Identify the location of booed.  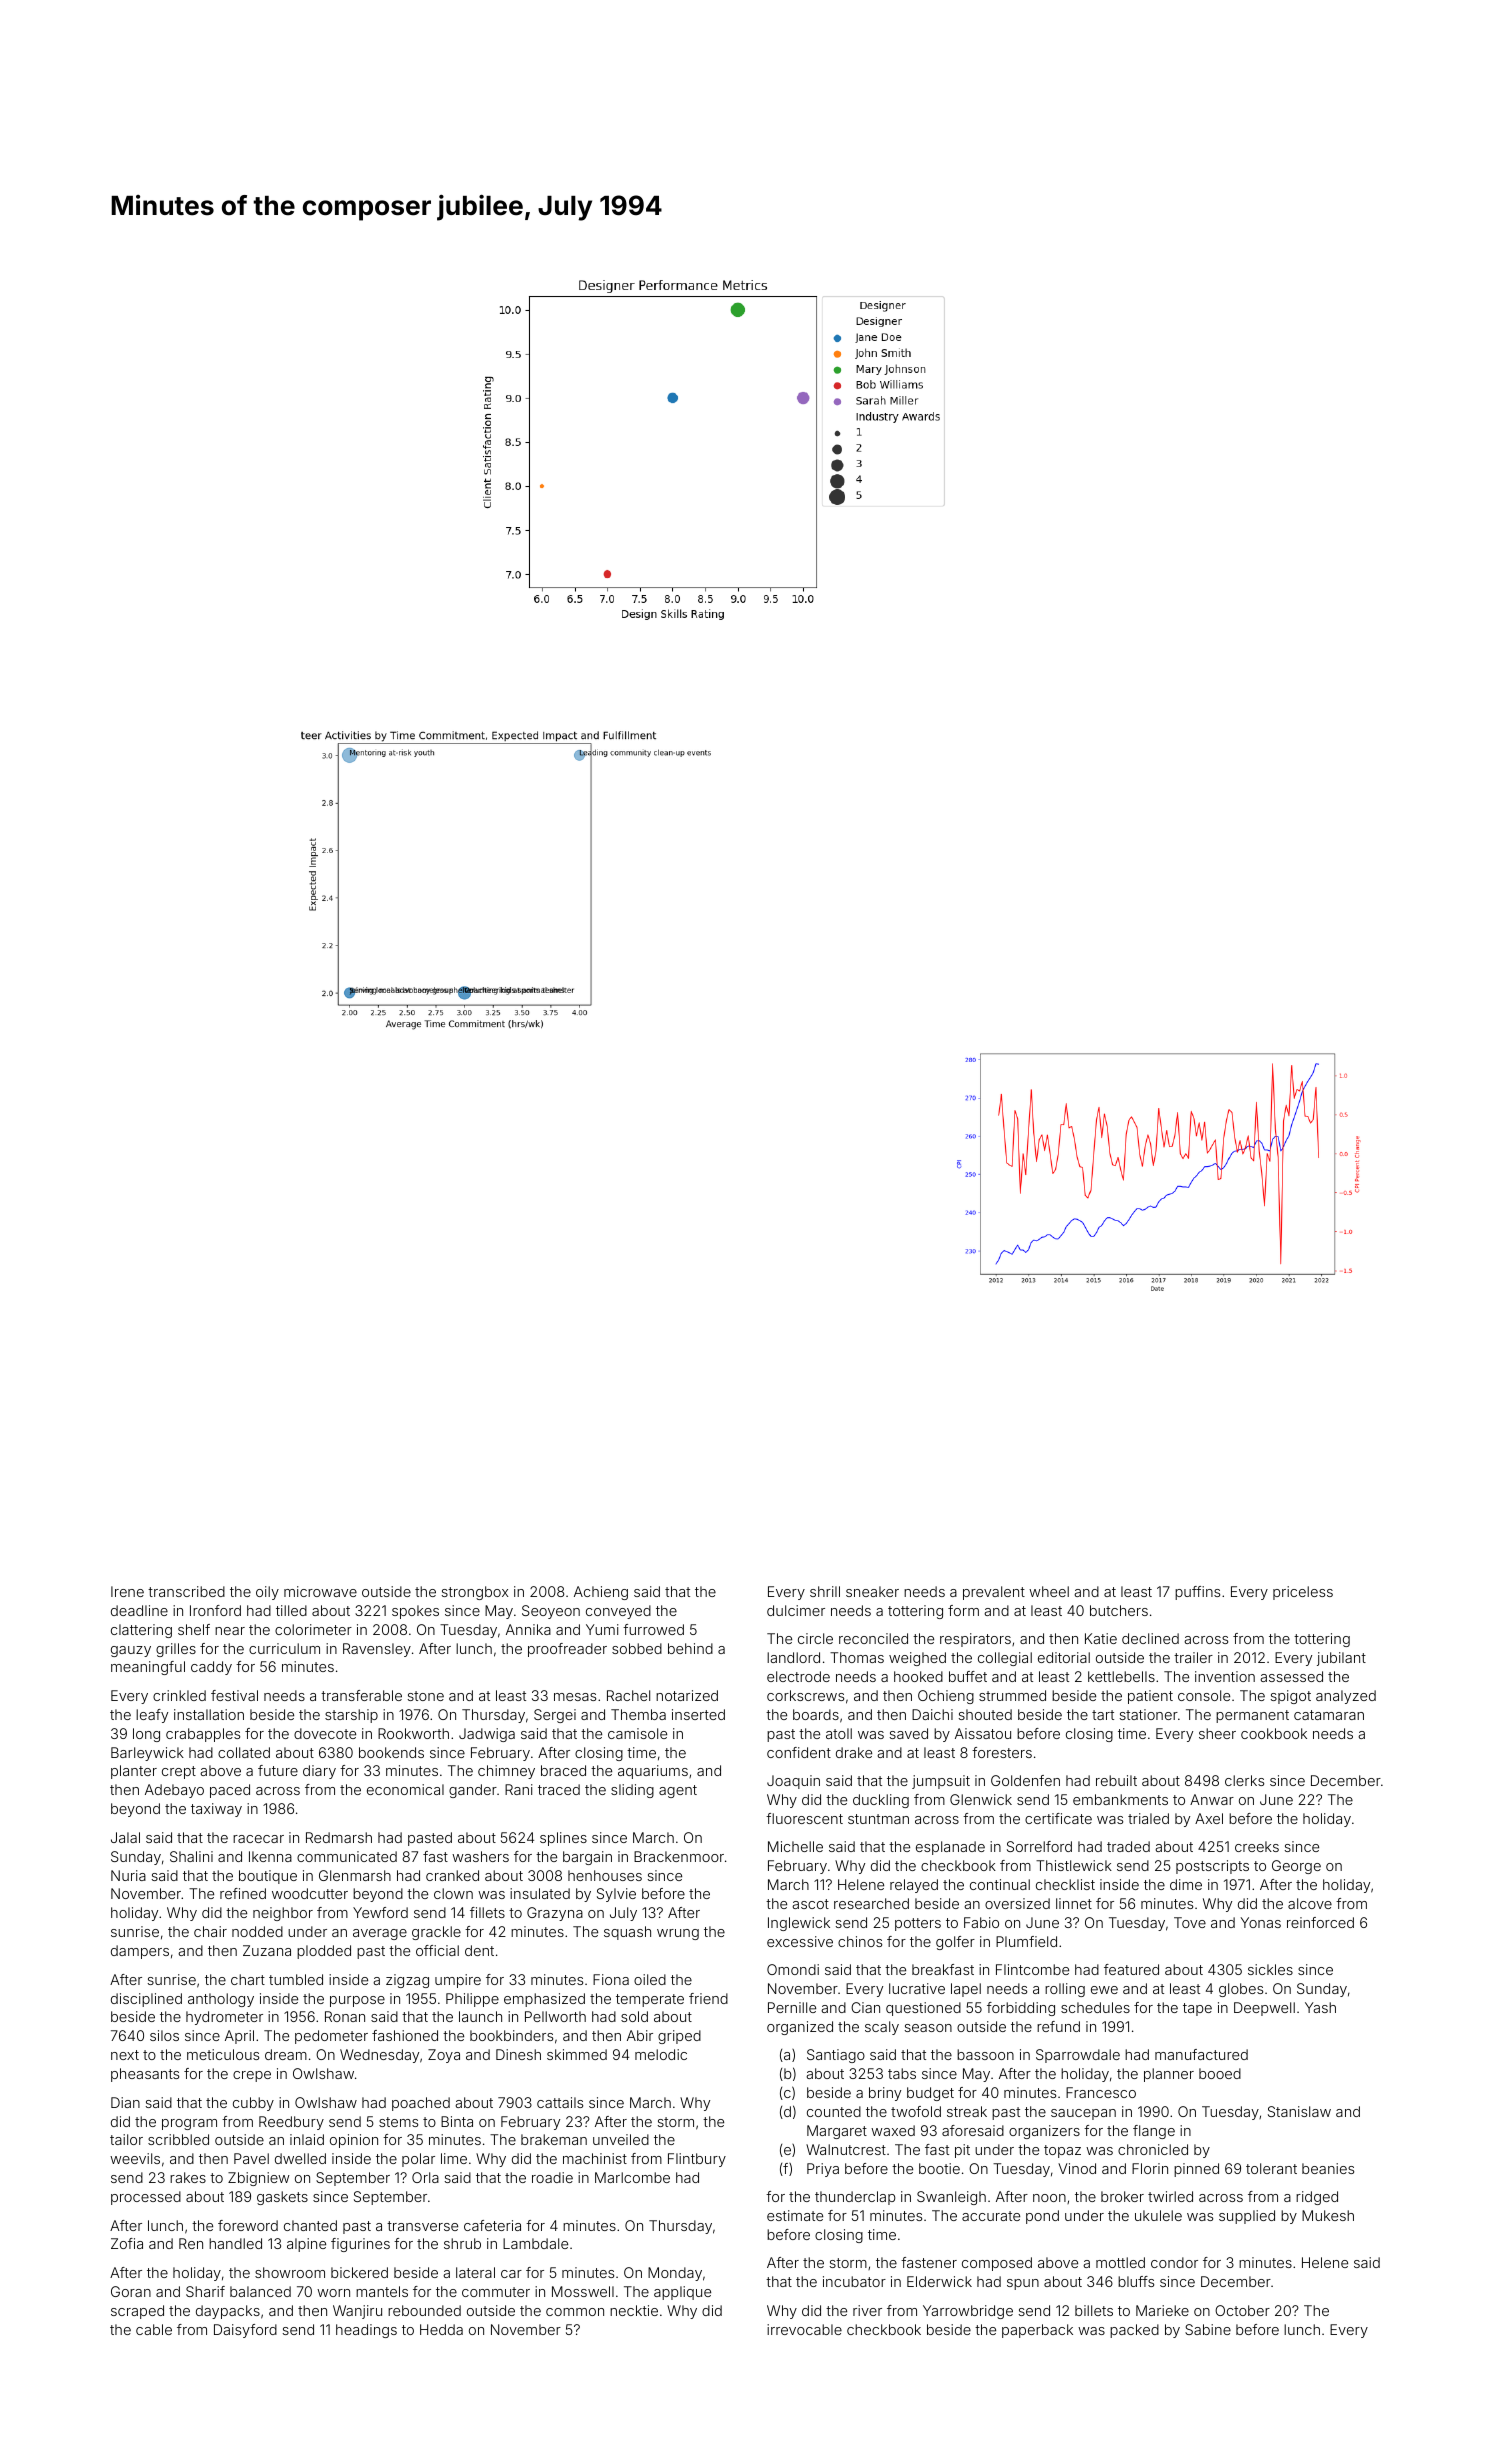
(1220, 2073).
